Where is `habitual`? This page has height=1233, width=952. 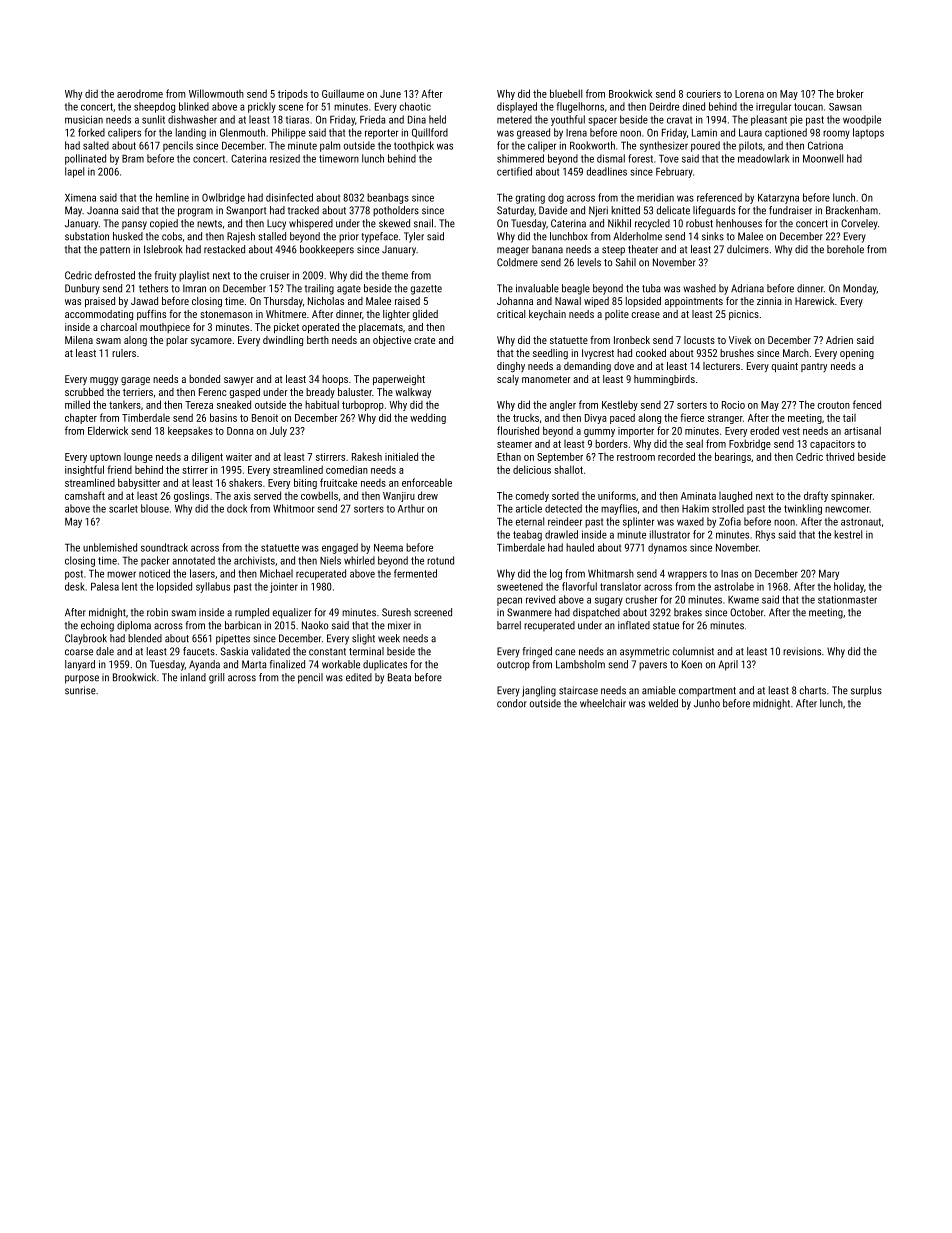
habitual is located at coordinates (322, 404).
